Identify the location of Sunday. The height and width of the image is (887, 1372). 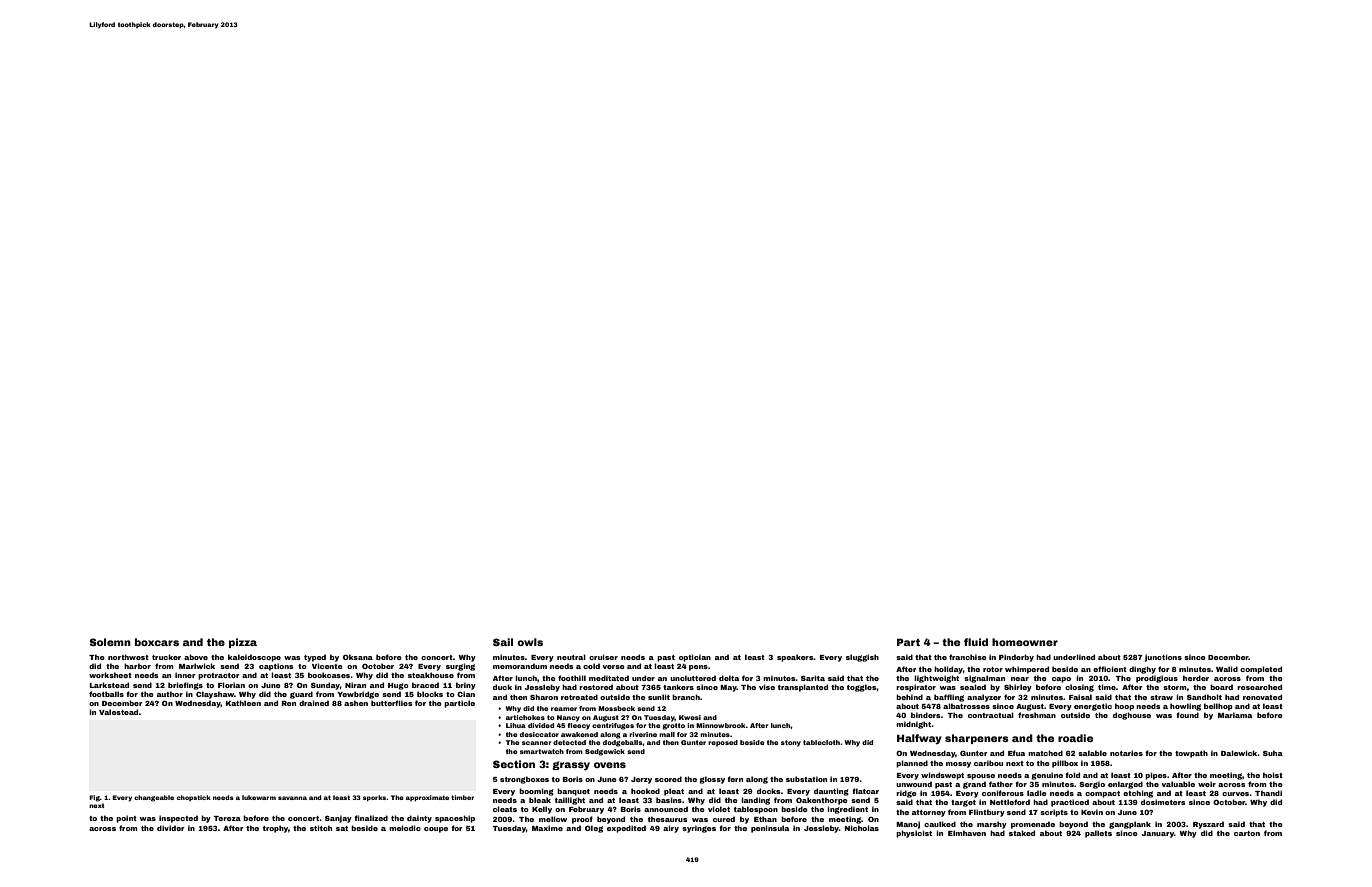
(325, 686).
